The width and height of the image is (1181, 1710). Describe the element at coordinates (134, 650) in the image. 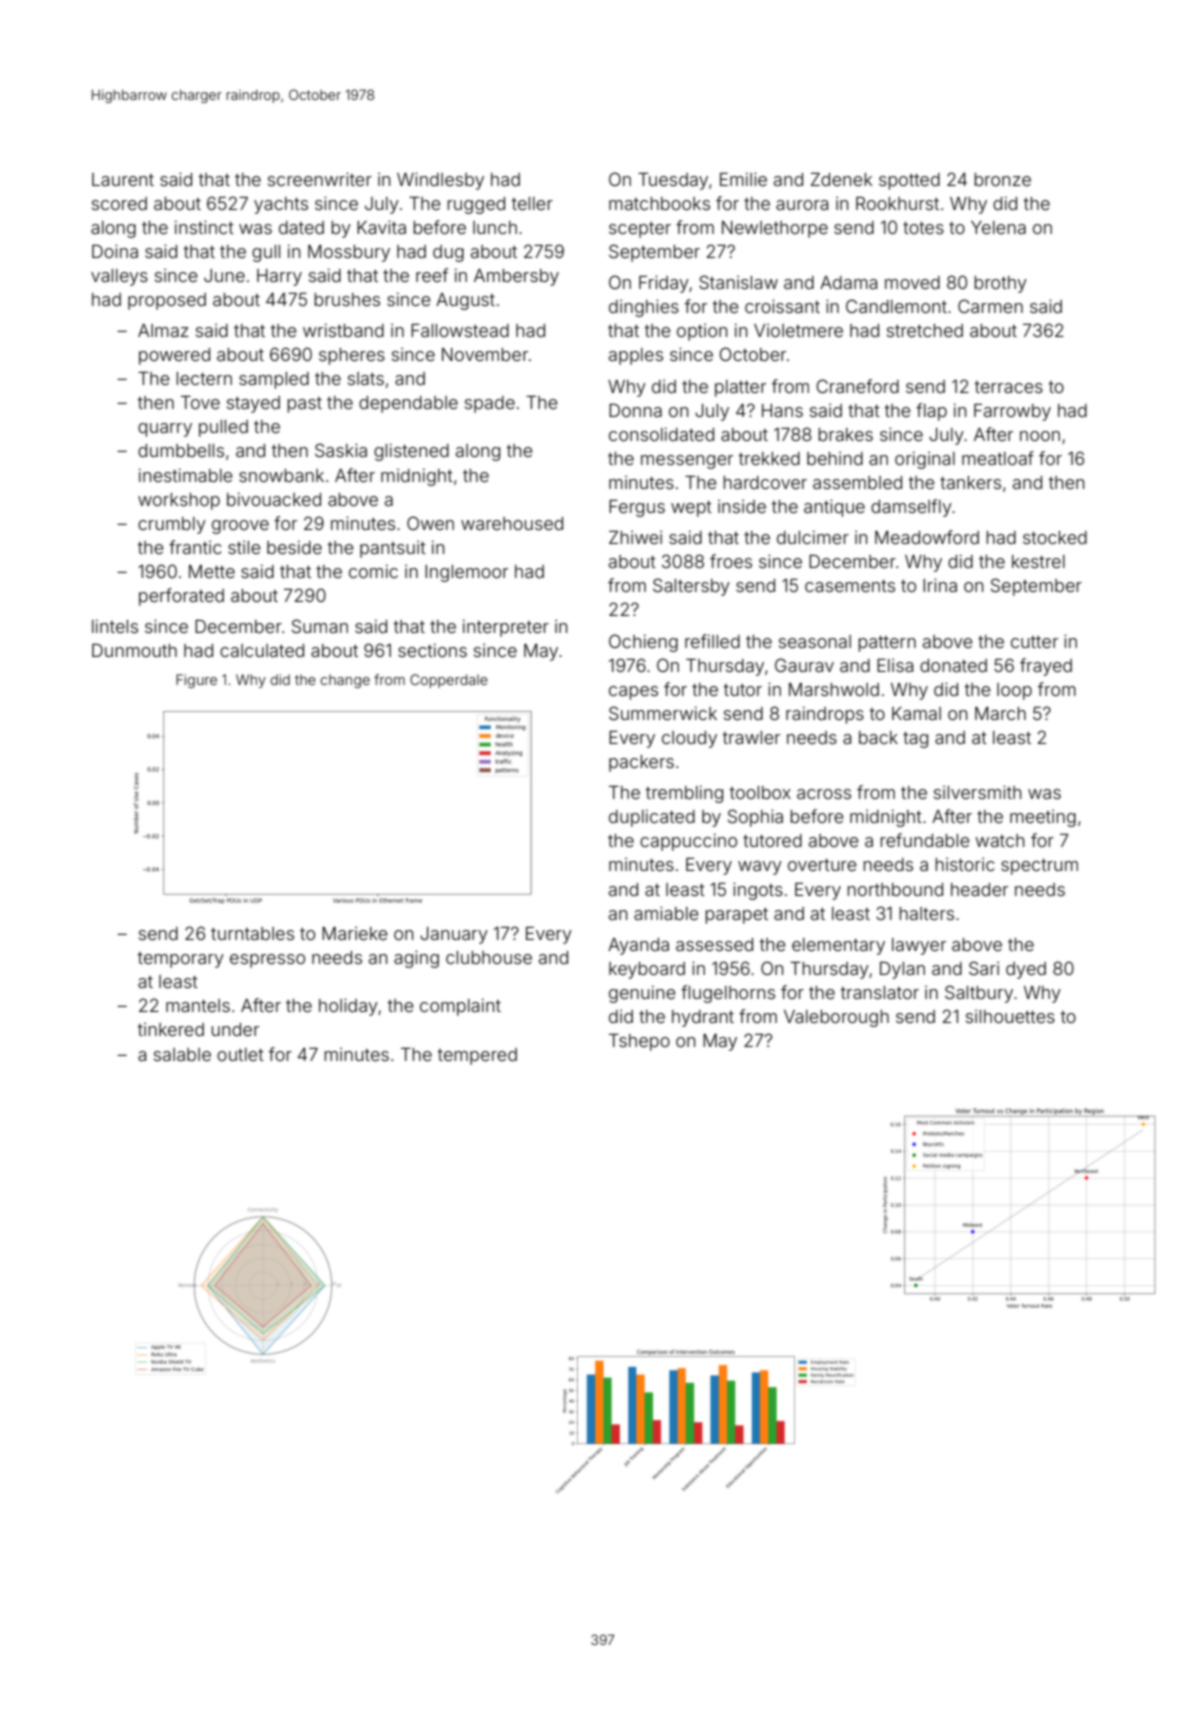

I see `Dunmouth` at that location.
